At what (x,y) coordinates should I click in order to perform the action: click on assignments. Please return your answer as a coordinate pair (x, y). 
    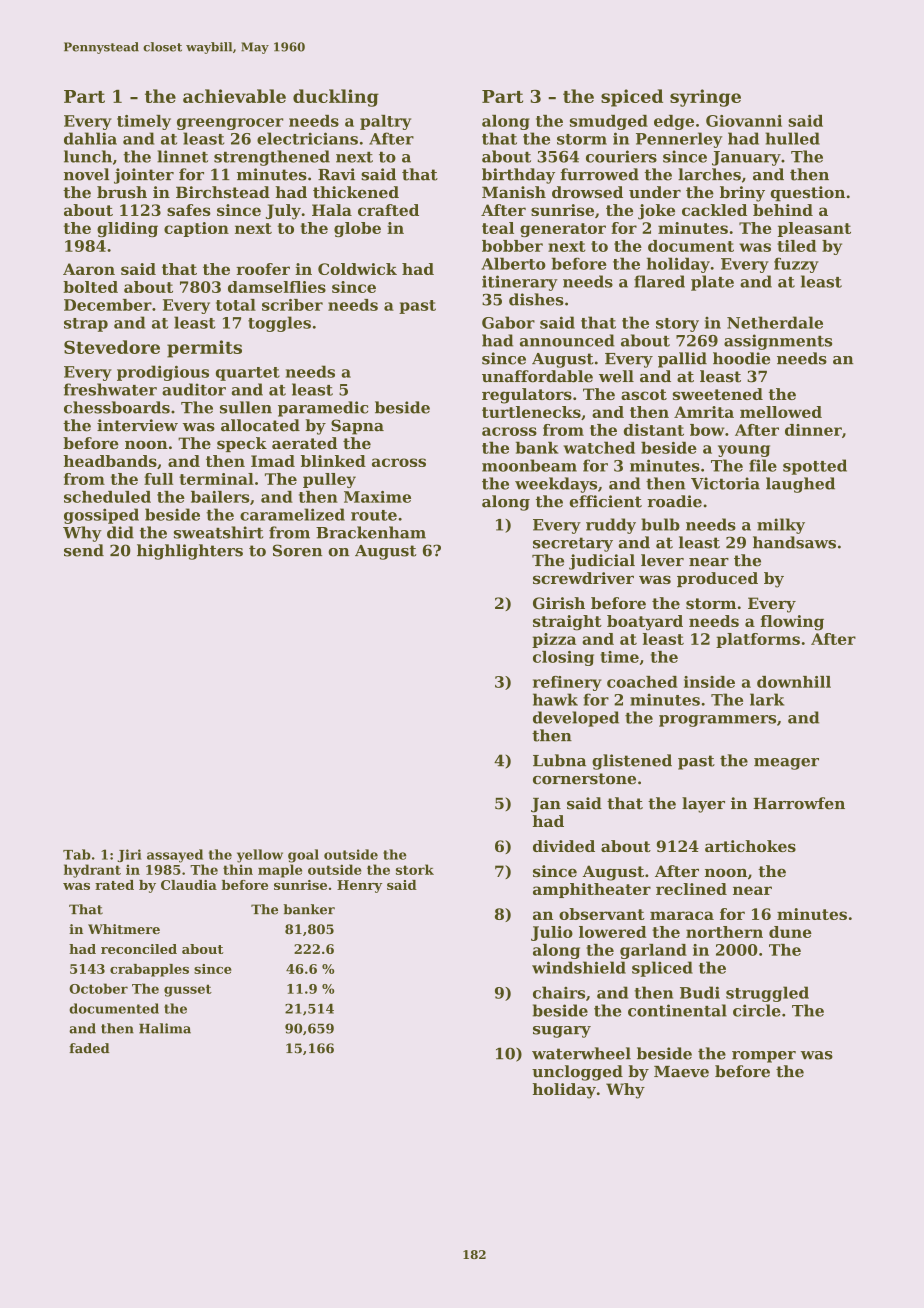
    Looking at the image, I should click on (778, 342).
